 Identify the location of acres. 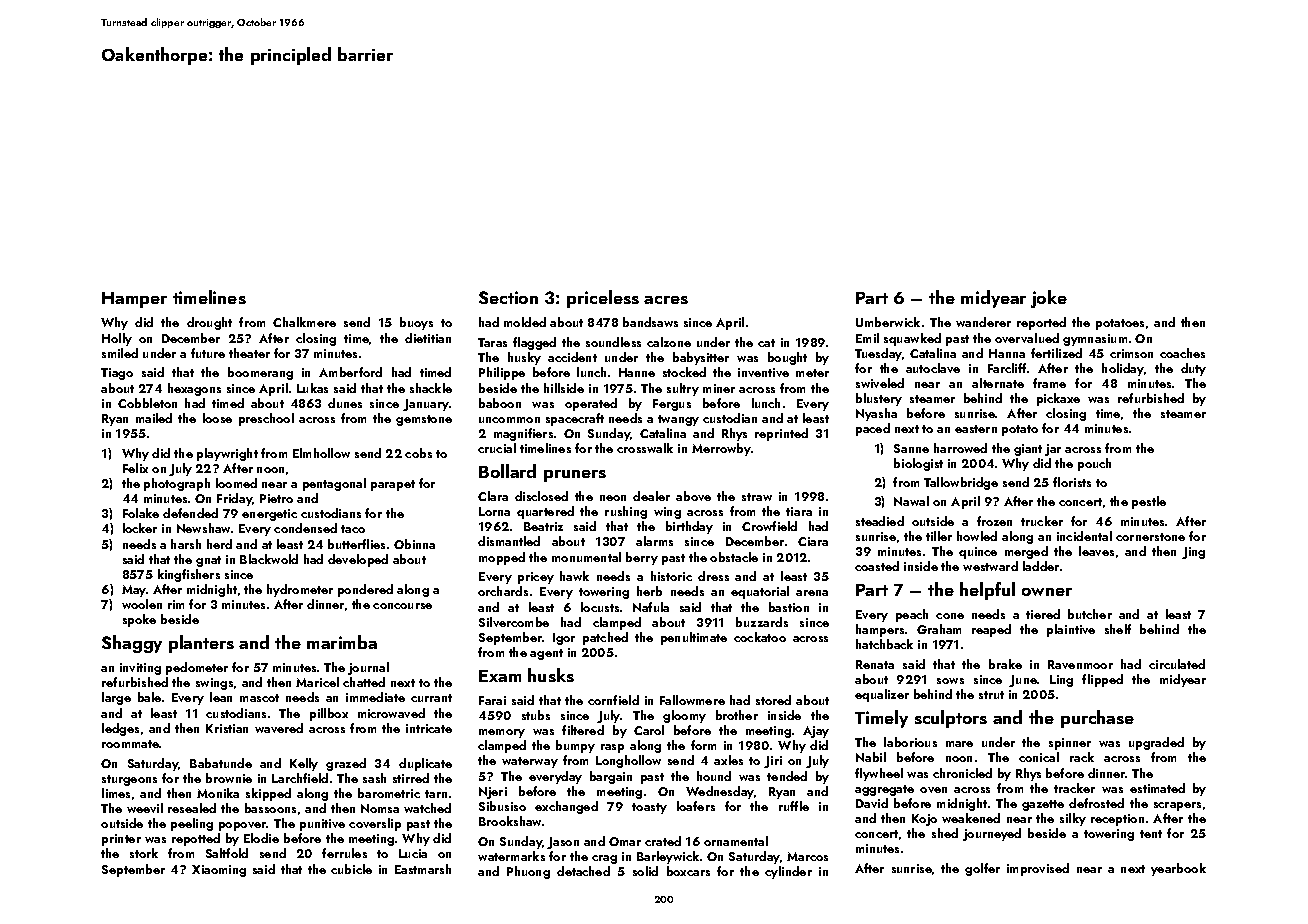
(666, 300).
